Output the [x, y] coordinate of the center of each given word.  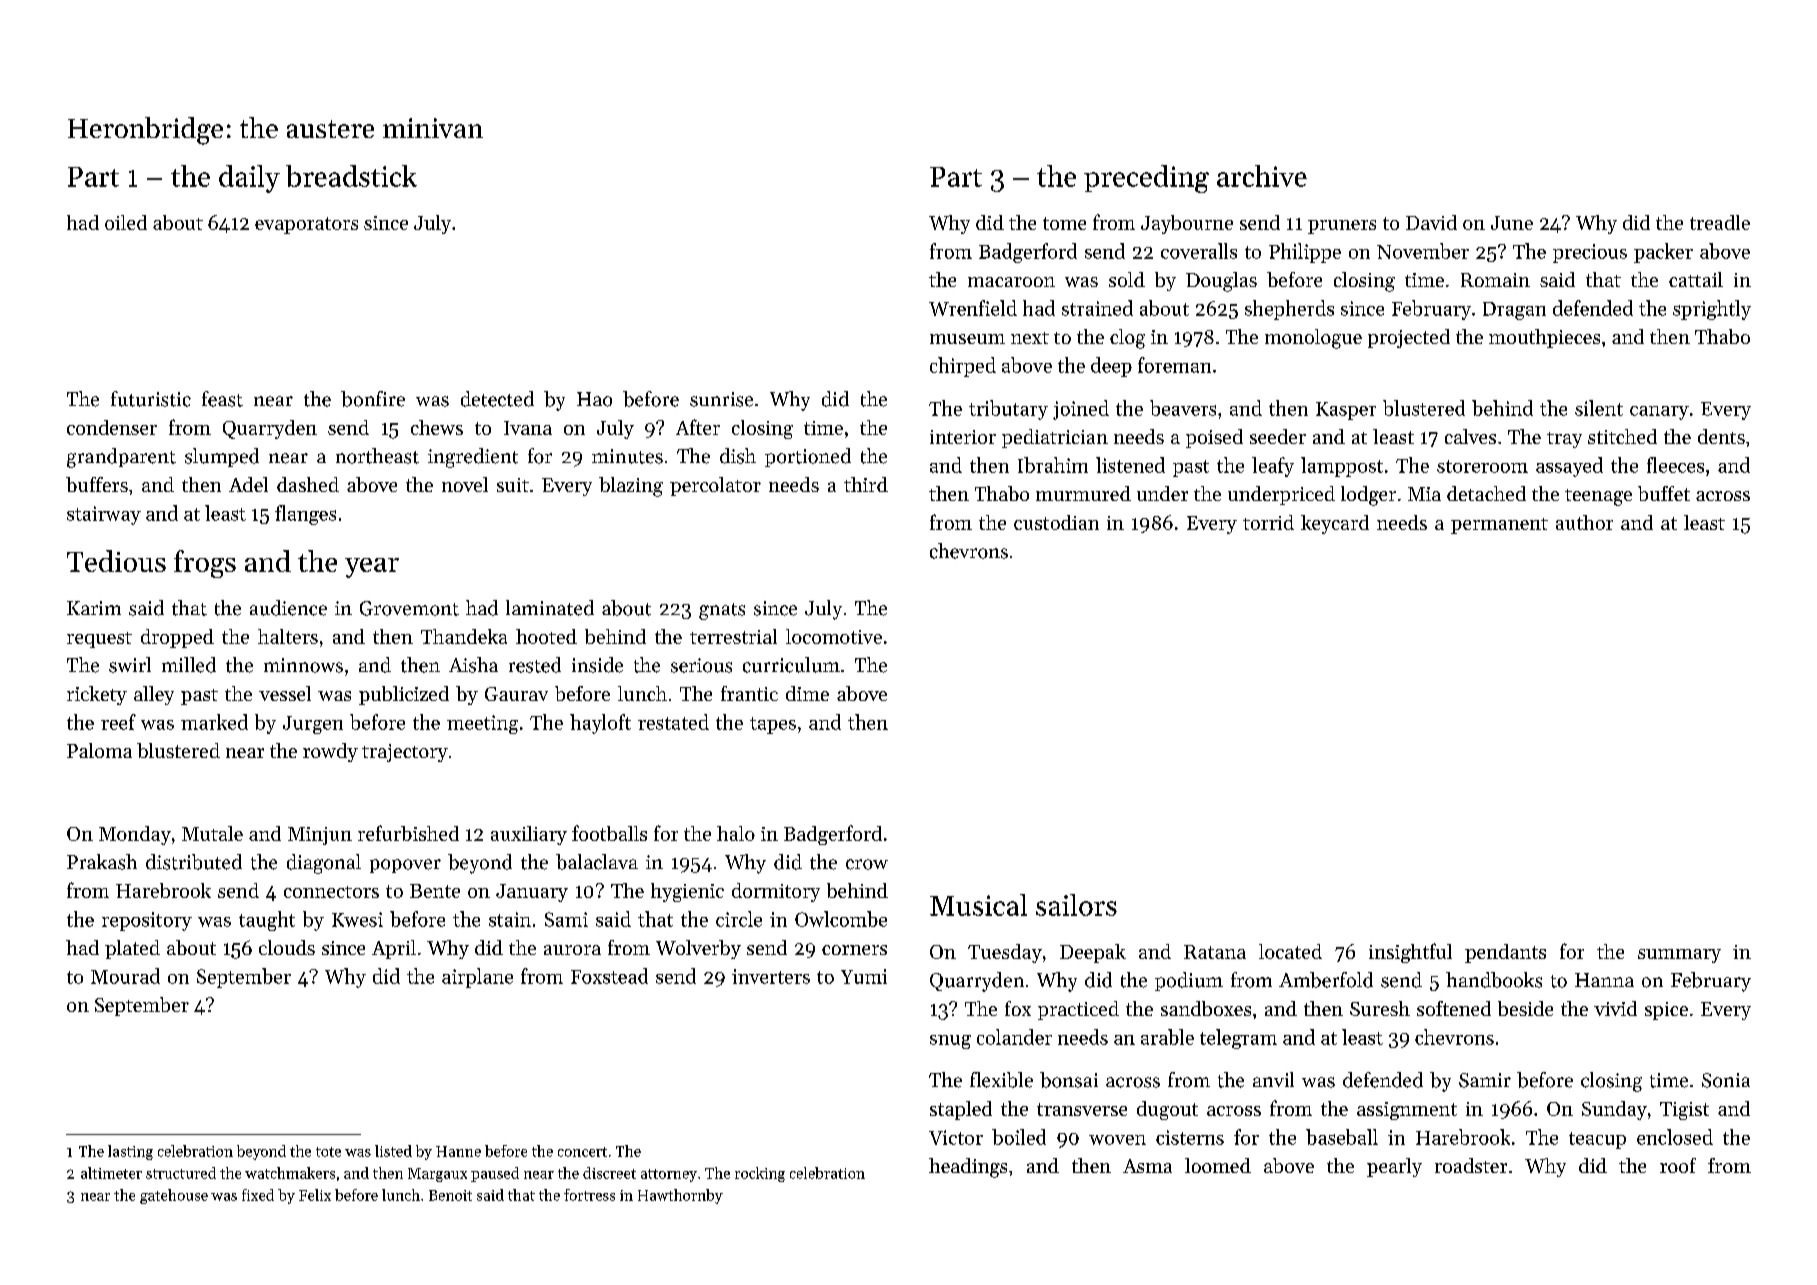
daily [249, 179]
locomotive [834, 636]
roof [1678, 1165]
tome [1064, 223]
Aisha [473, 665]
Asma [1147, 1166]
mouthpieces [1544, 338]
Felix [315, 1195]
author [1584, 522]
